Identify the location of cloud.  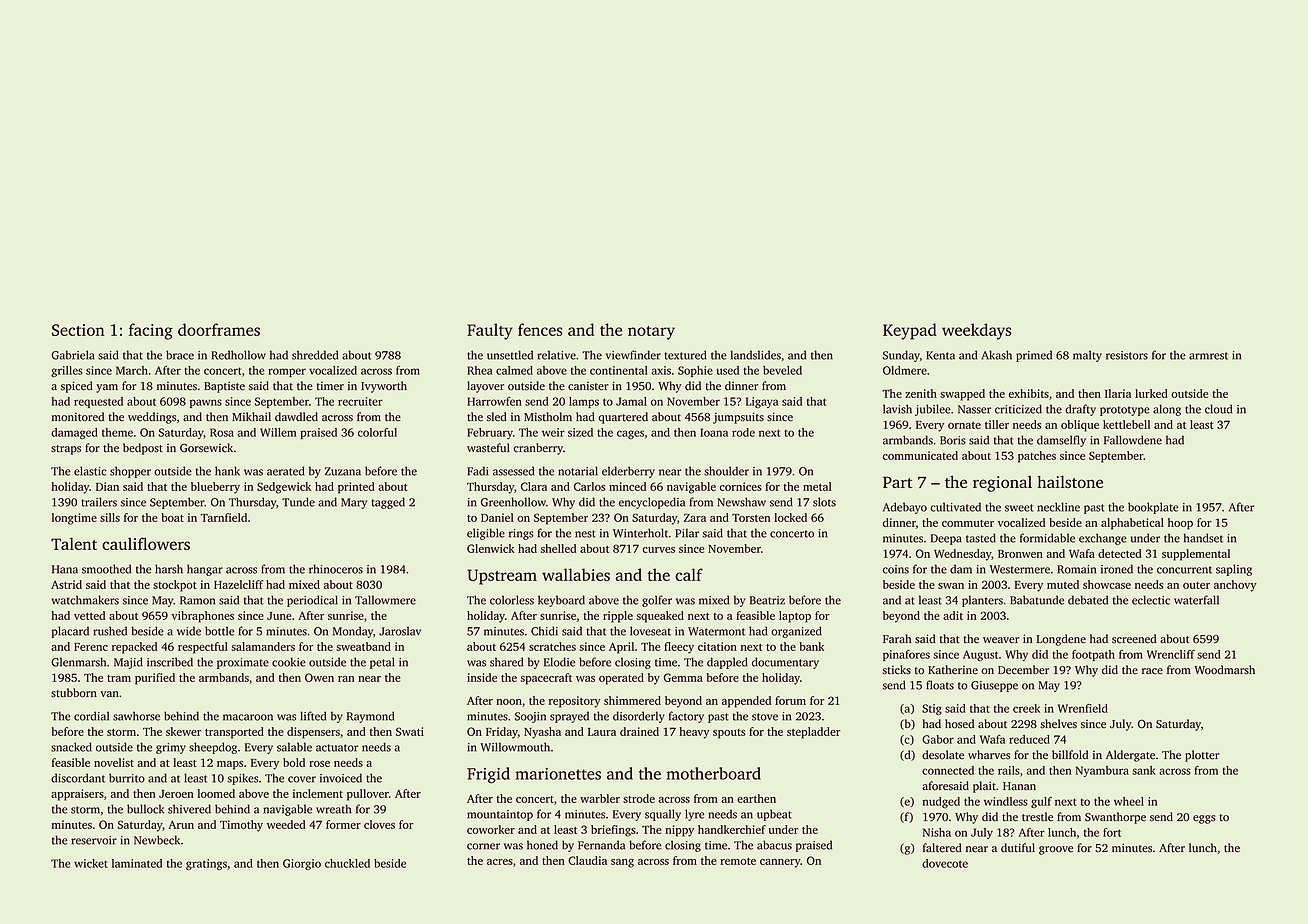
(1218, 409).
